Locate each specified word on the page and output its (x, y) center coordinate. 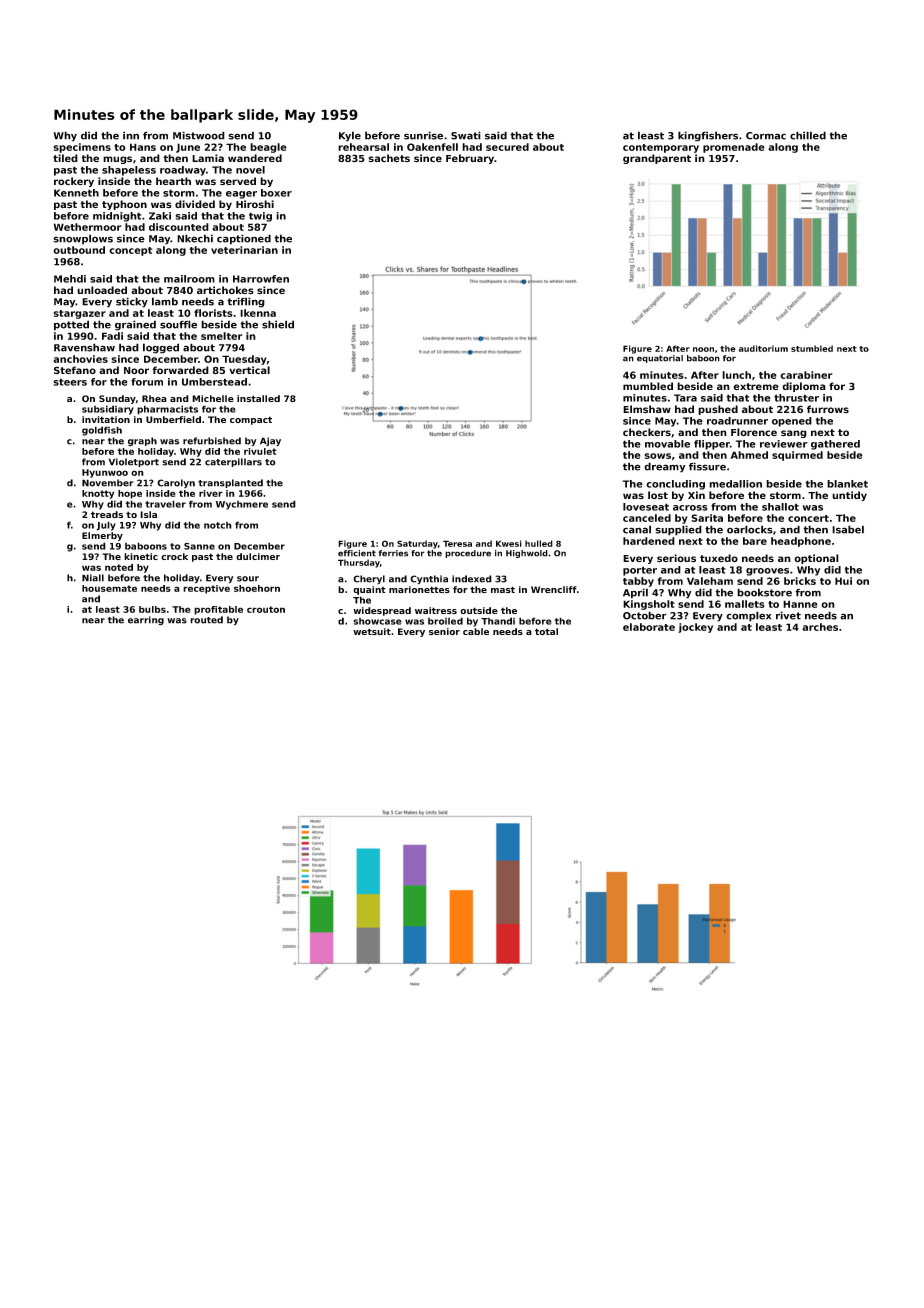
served (238, 181)
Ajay (270, 441)
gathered (835, 445)
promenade (734, 148)
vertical (249, 370)
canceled (647, 518)
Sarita (707, 518)
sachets (389, 158)
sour (248, 579)
